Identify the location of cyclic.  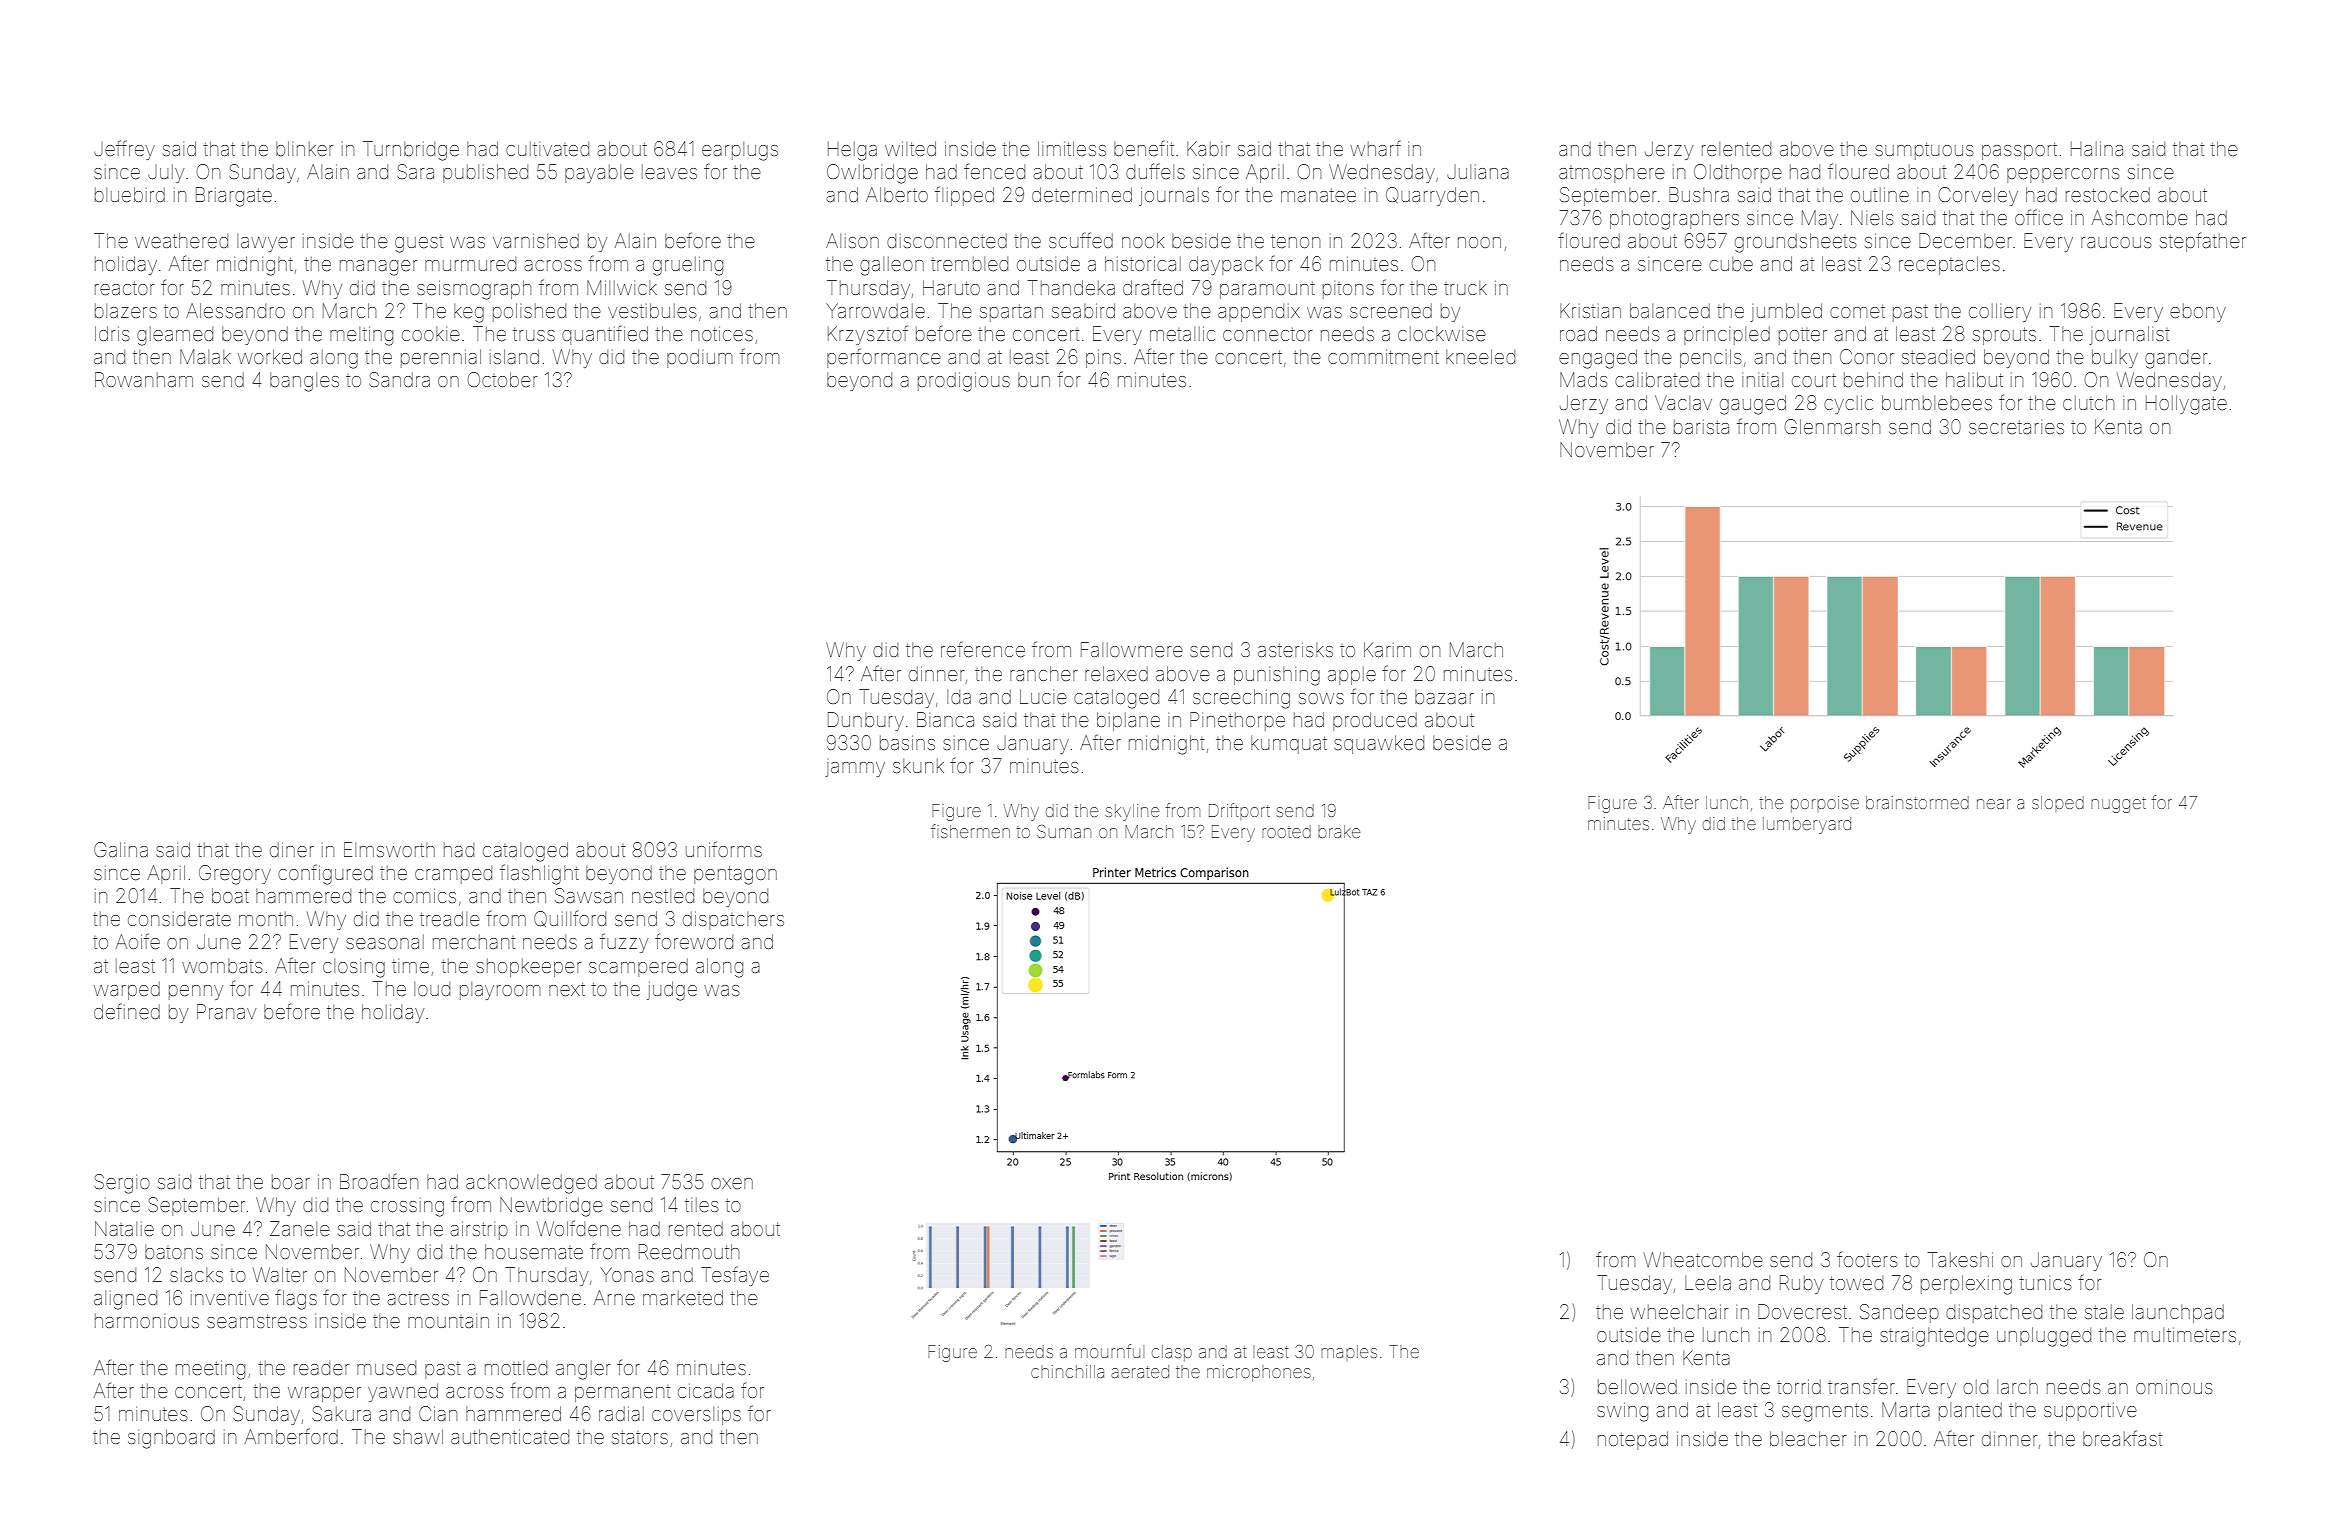
(1848, 405).
